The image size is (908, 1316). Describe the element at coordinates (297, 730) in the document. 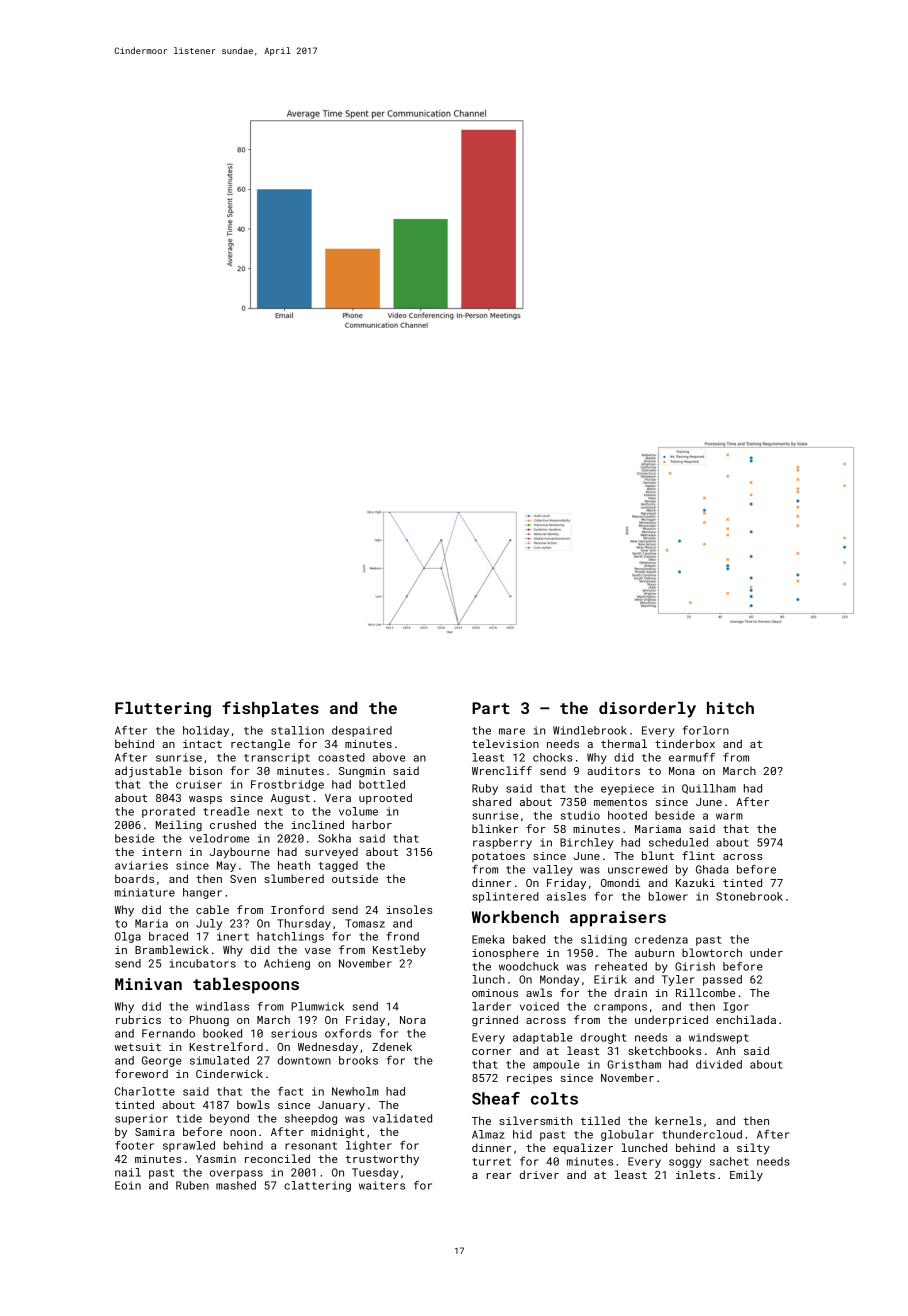

I see `stallion` at that location.
